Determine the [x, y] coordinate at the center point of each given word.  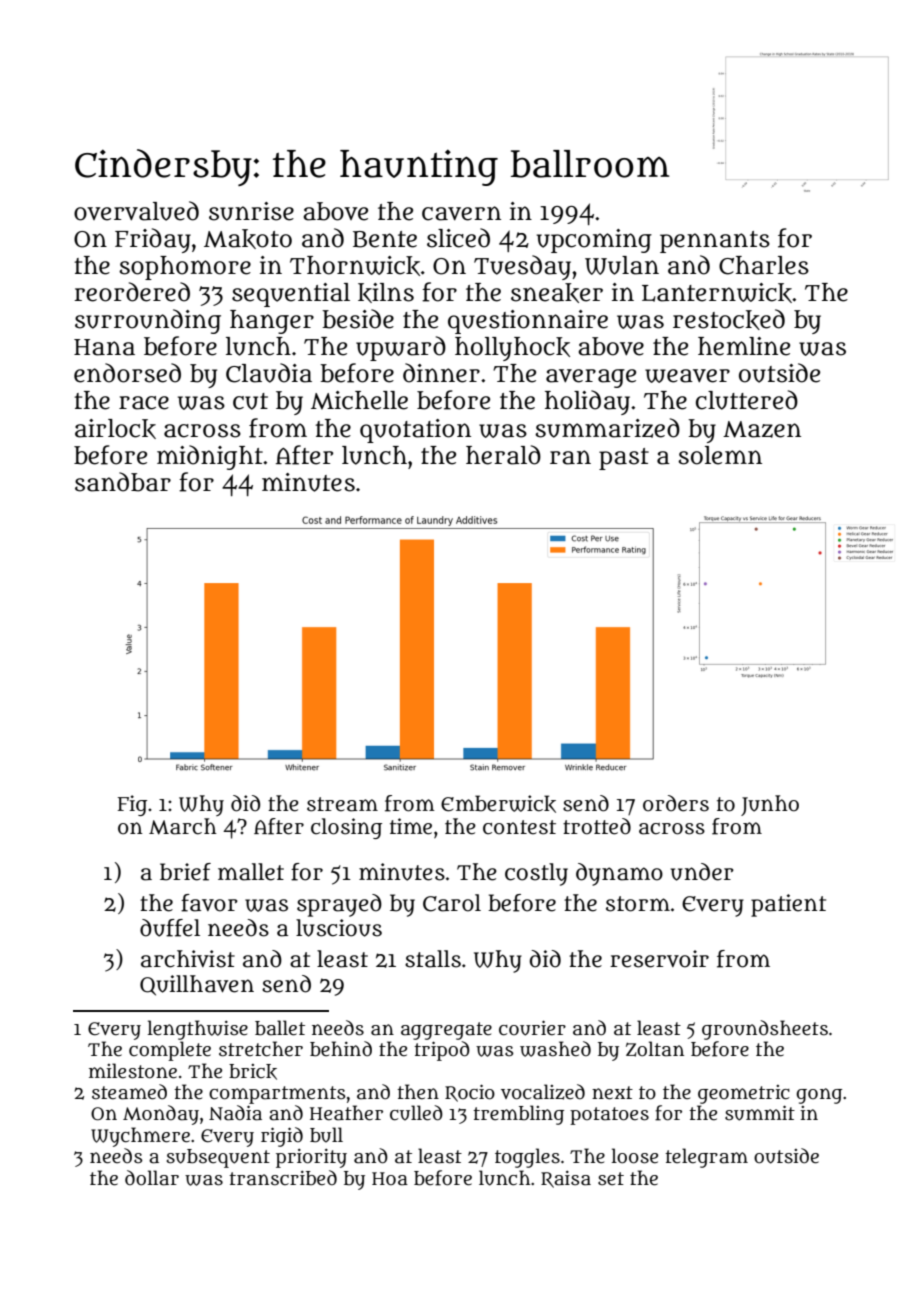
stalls [433, 959]
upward [401, 348]
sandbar [123, 482]
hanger [272, 322]
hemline [744, 346]
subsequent [218, 1158]
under [702, 872]
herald [503, 455]
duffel [170, 928]
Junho [770, 805]
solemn [720, 455]
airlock [115, 429]
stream [342, 804]
